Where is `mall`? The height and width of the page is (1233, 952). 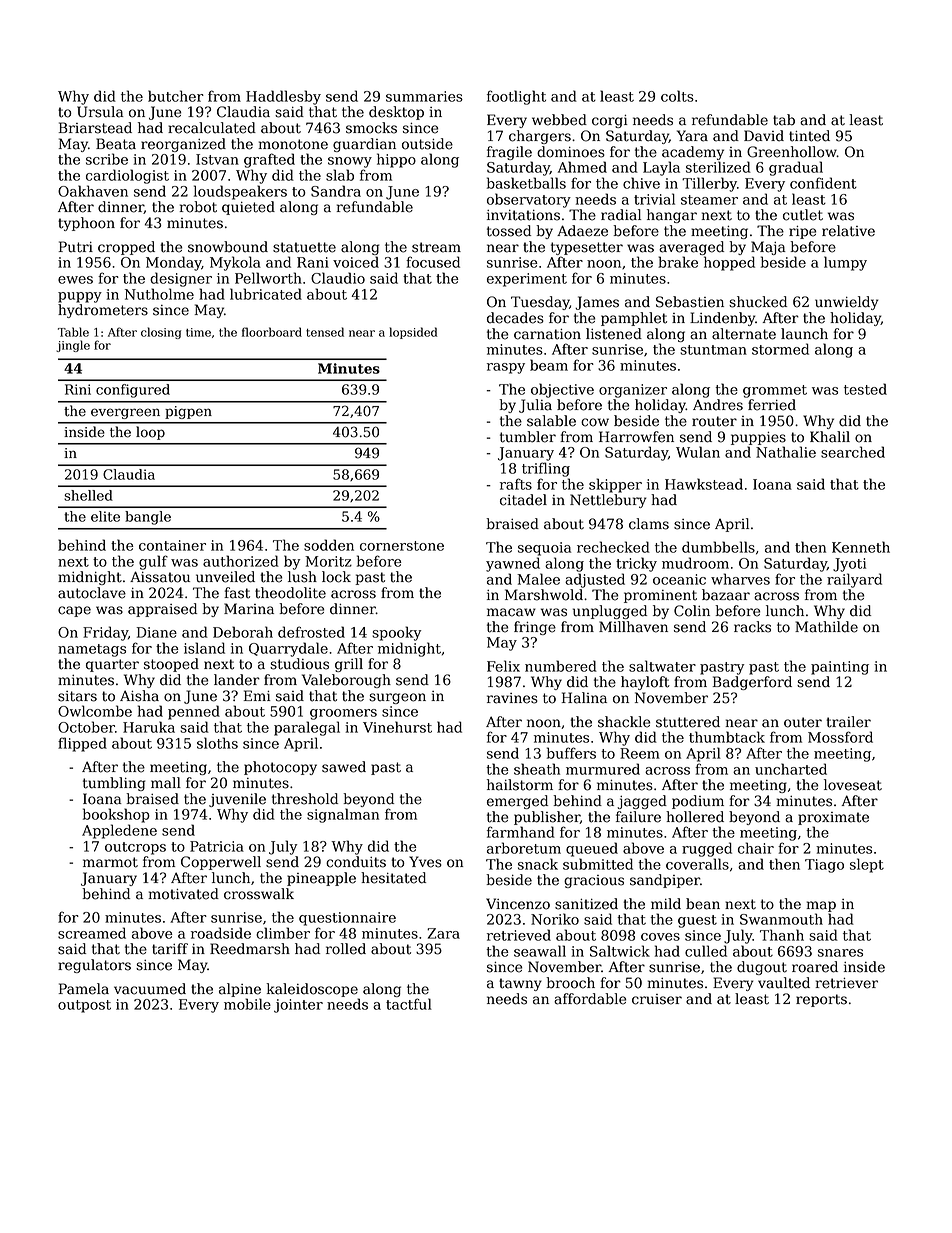 mall is located at coordinates (166, 783).
